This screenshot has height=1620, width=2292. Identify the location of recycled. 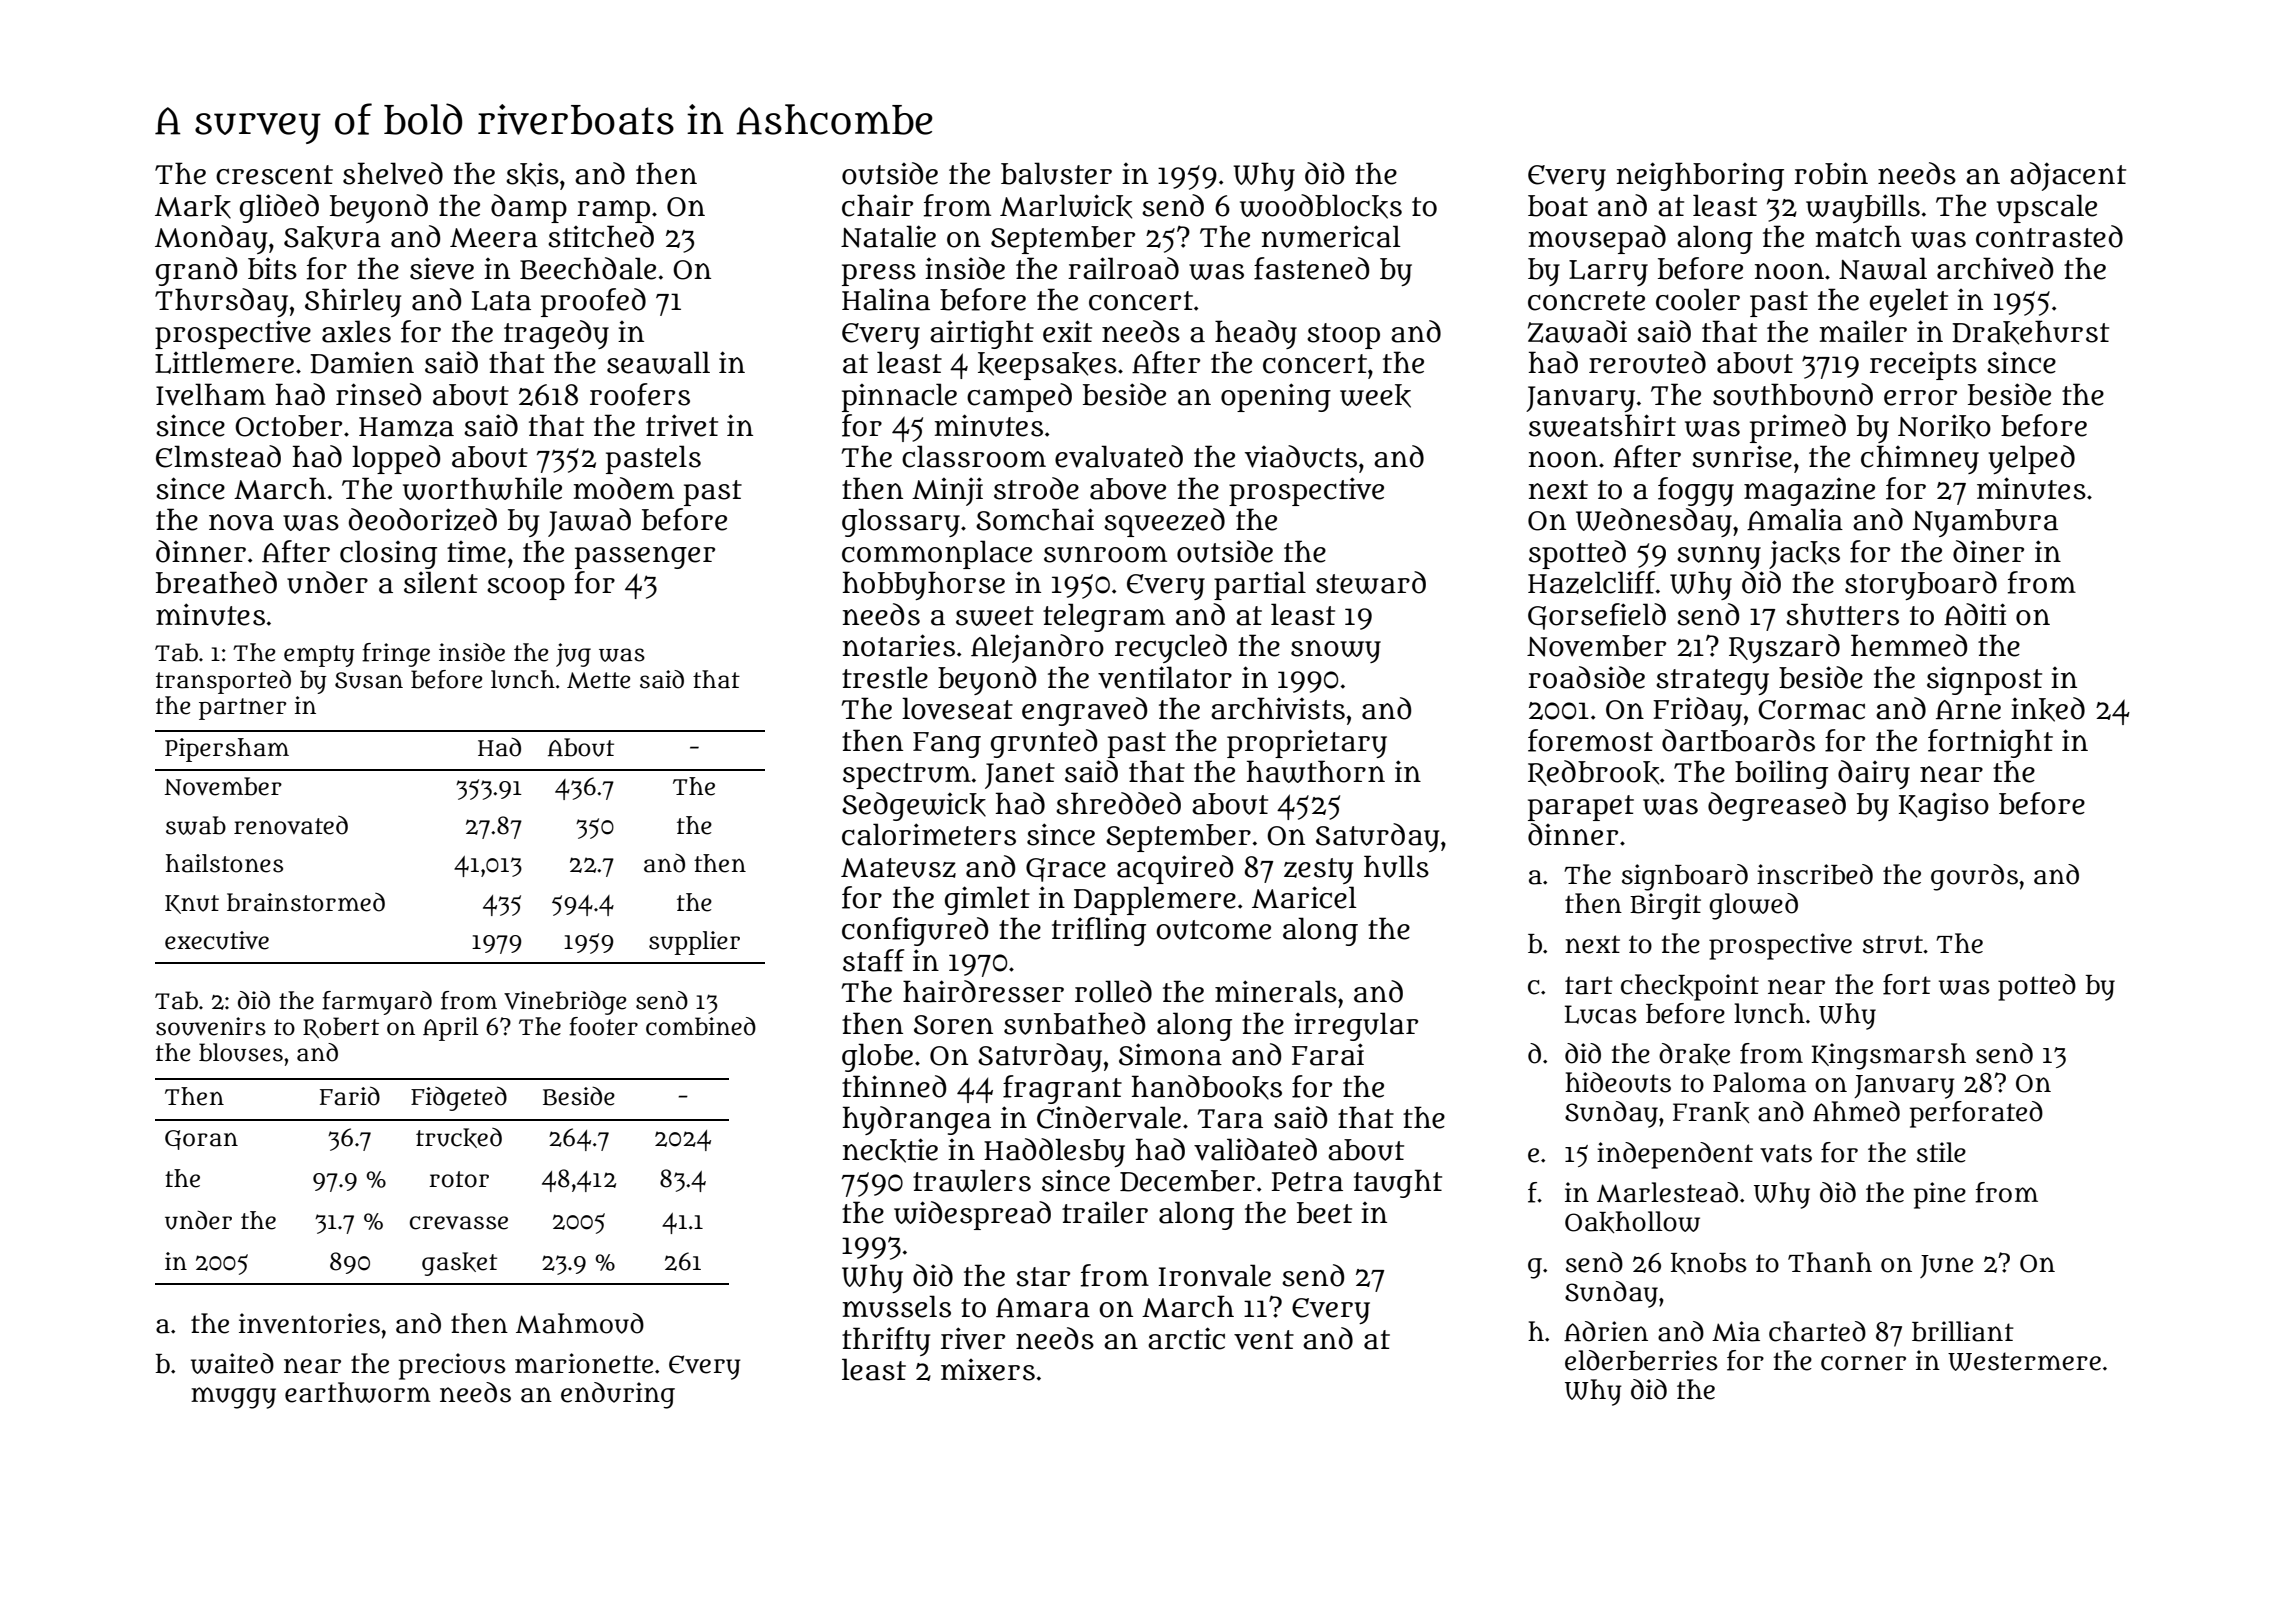
(1171, 648).
